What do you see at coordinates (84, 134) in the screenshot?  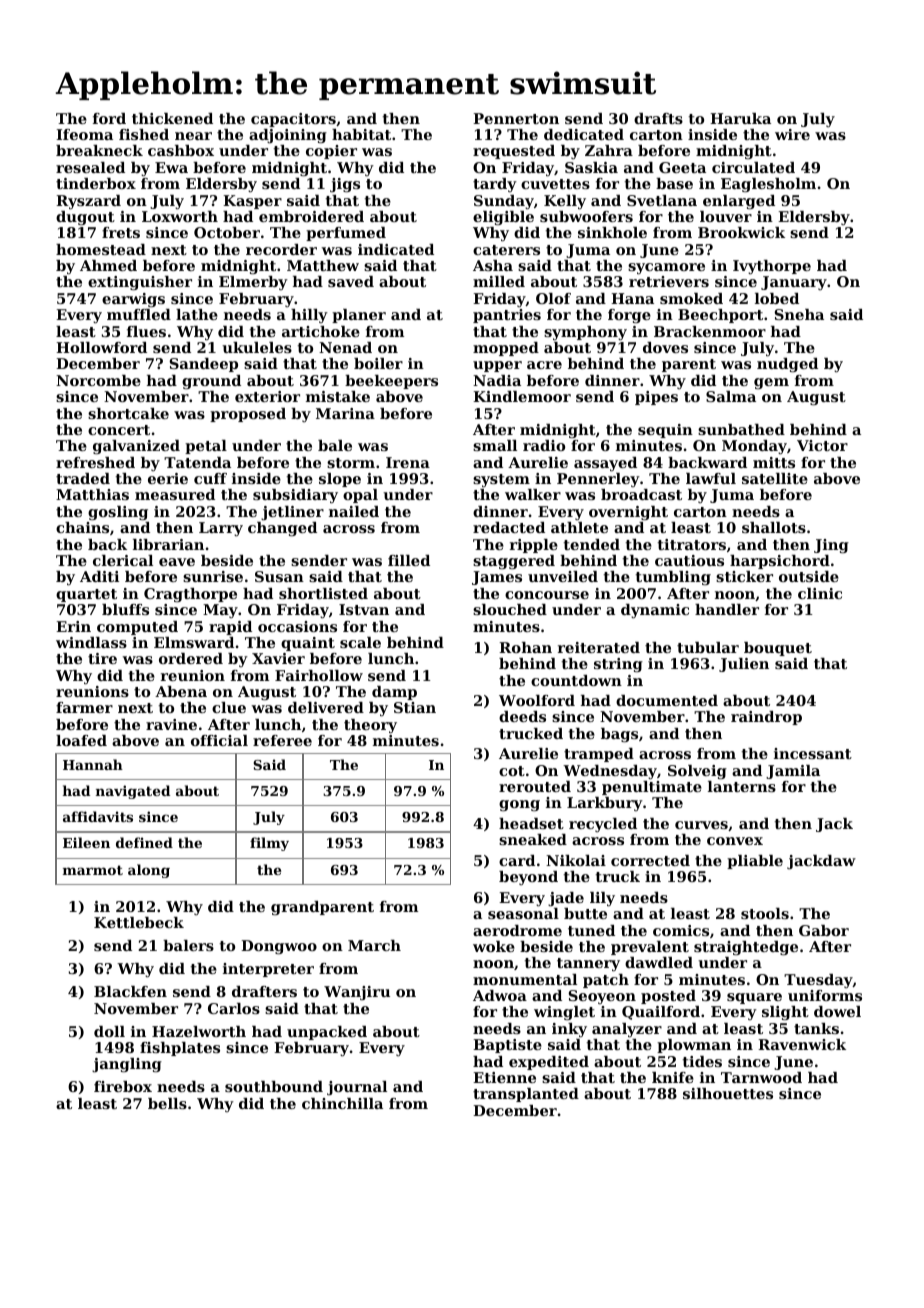 I see `Ifeoma` at bounding box center [84, 134].
